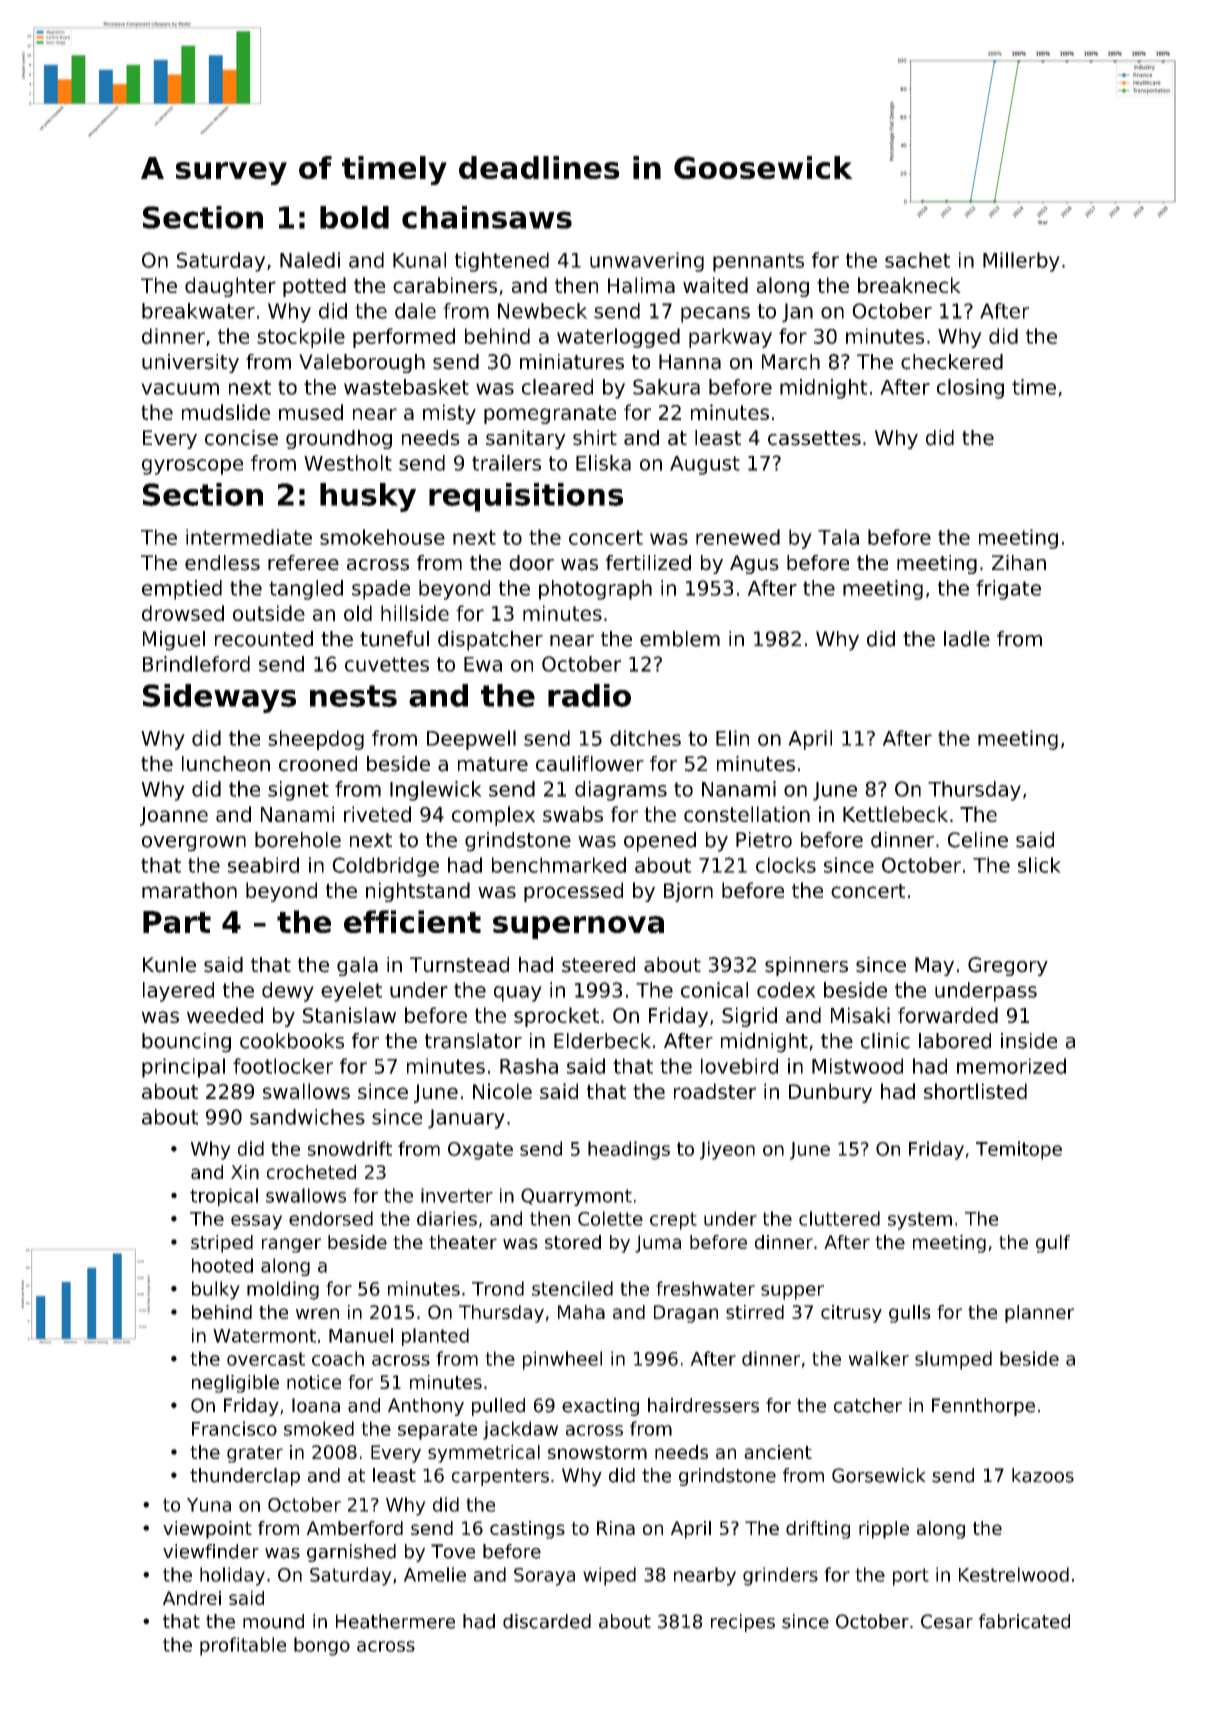  I want to click on bold, so click(354, 217).
